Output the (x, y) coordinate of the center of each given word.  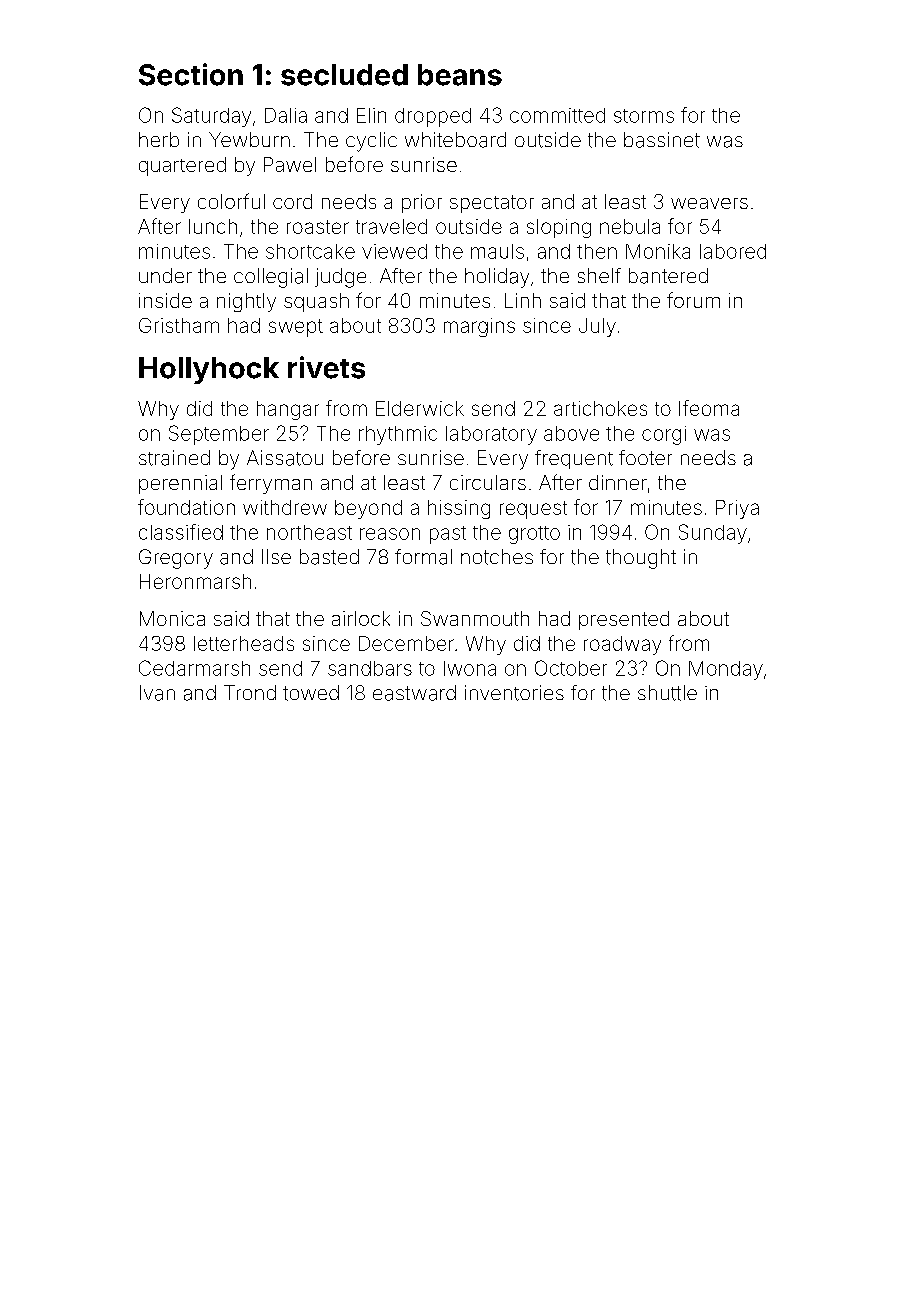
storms (644, 116)
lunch (213, 226)
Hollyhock (209, 370)
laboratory (491, 435)
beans (460, 75)
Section (191, 74)
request (533, 510)
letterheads (244, 643)
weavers (709, 203)
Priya (737, 509)
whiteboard (455, 140)
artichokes (600, 408)
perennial (180, 484)
